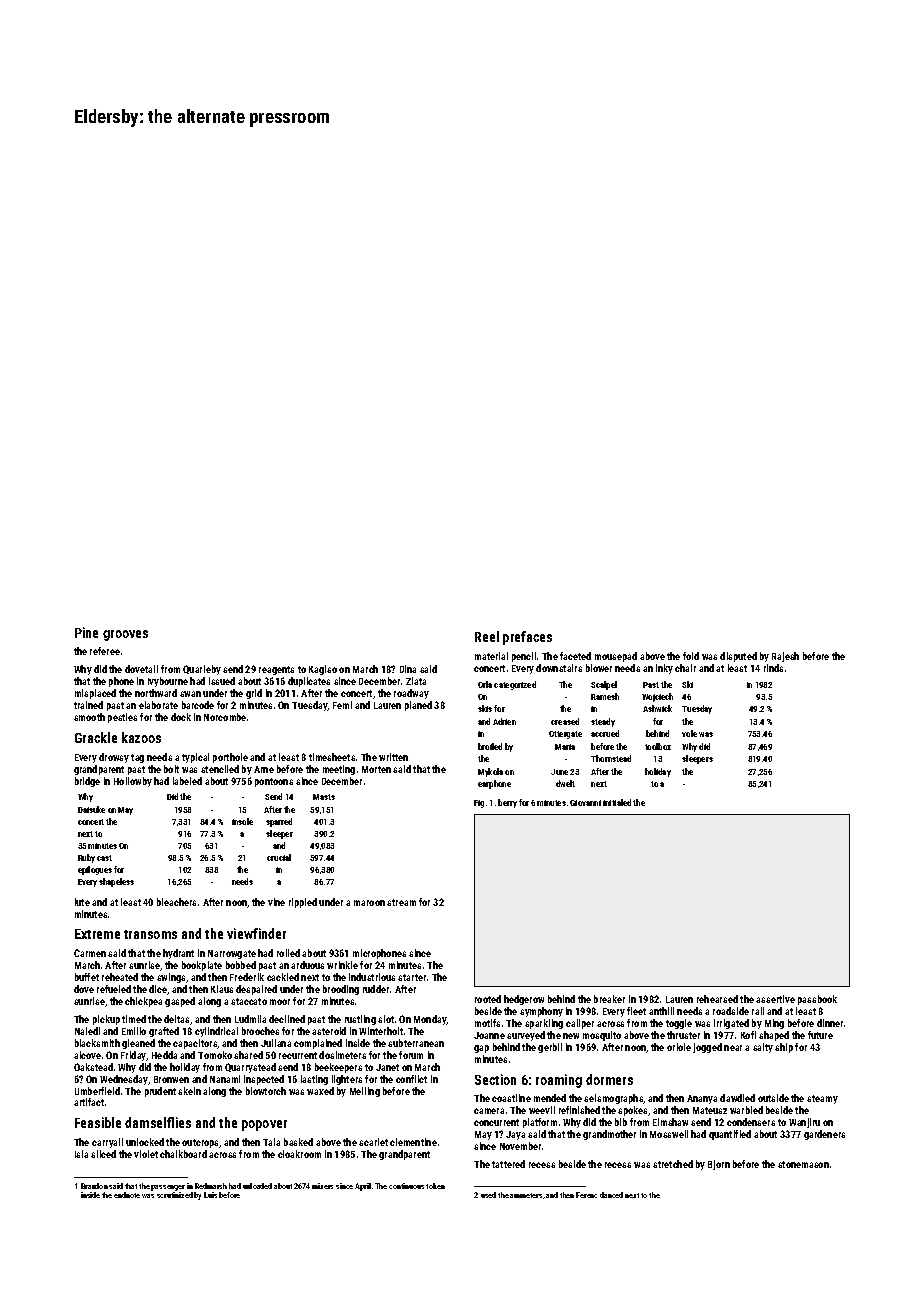  I want to click on unloaded, so click(257, 1186).
